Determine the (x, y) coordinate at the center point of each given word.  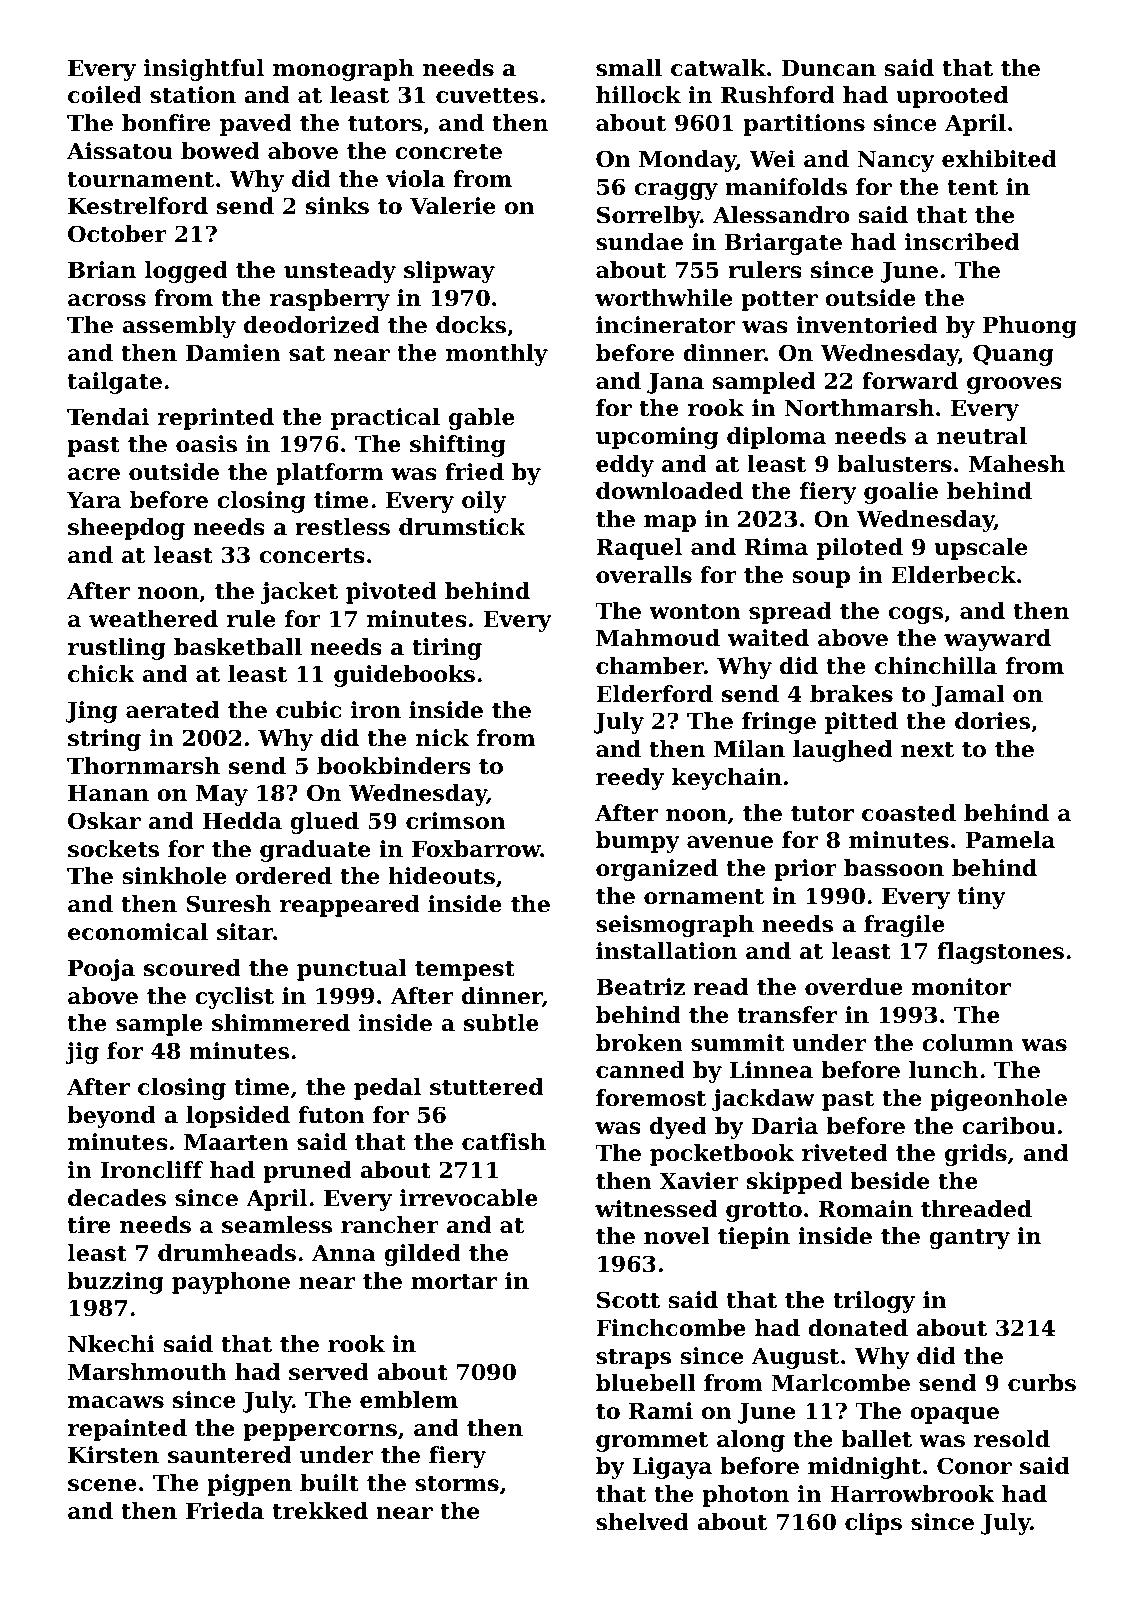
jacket (299, 593)
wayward (997, 640)
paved (255, 125)
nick (442, 738)
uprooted (952, 97)
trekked (320, 1511)
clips (873, 1524)
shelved (642, 1522)
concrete (448, 152)
